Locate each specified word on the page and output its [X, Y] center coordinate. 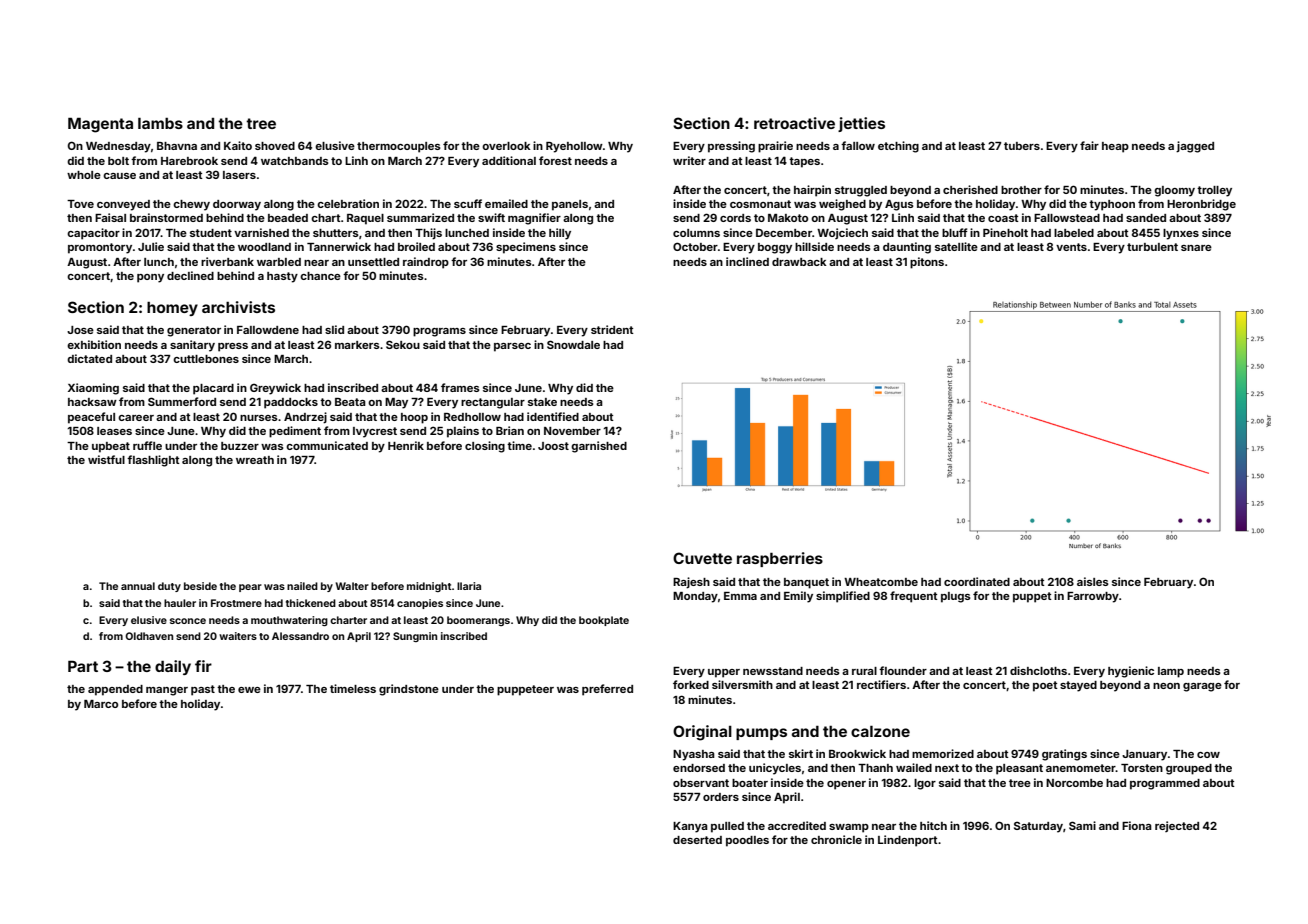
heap [1115, 147]
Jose [80, 330]
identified [553, 416]
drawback [799, 262]
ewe [249, 690]
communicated [327, 445]
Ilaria [469, 586]
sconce [188, 621]
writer [689, 160]
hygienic [1131, 672]
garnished [599, 447]
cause [119, 176]
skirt [801, 753]
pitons [927, 263]
